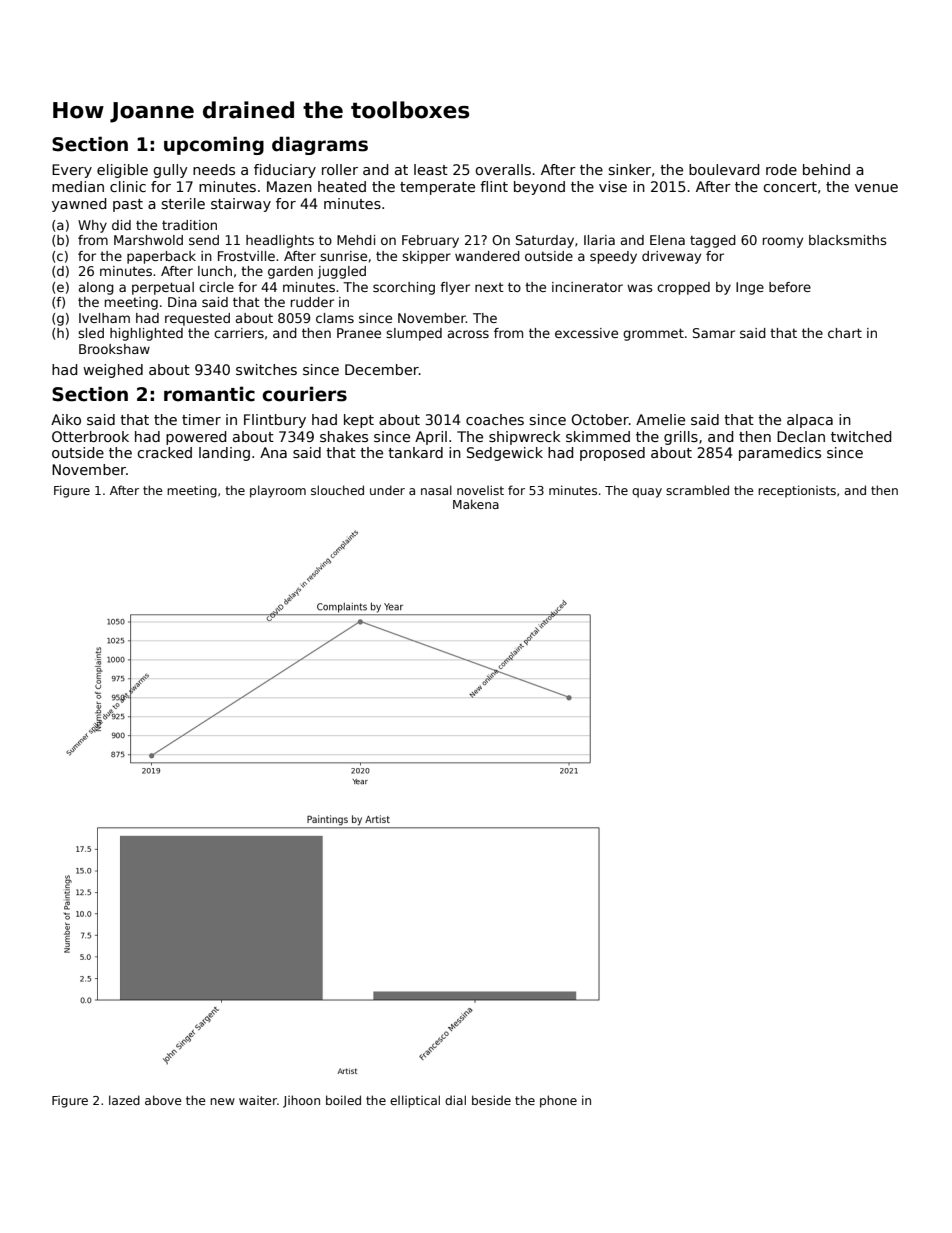 This page has height=1233, width=952. Describe the element at coordinates (431, 169) in the page. I see `least` at that location.
